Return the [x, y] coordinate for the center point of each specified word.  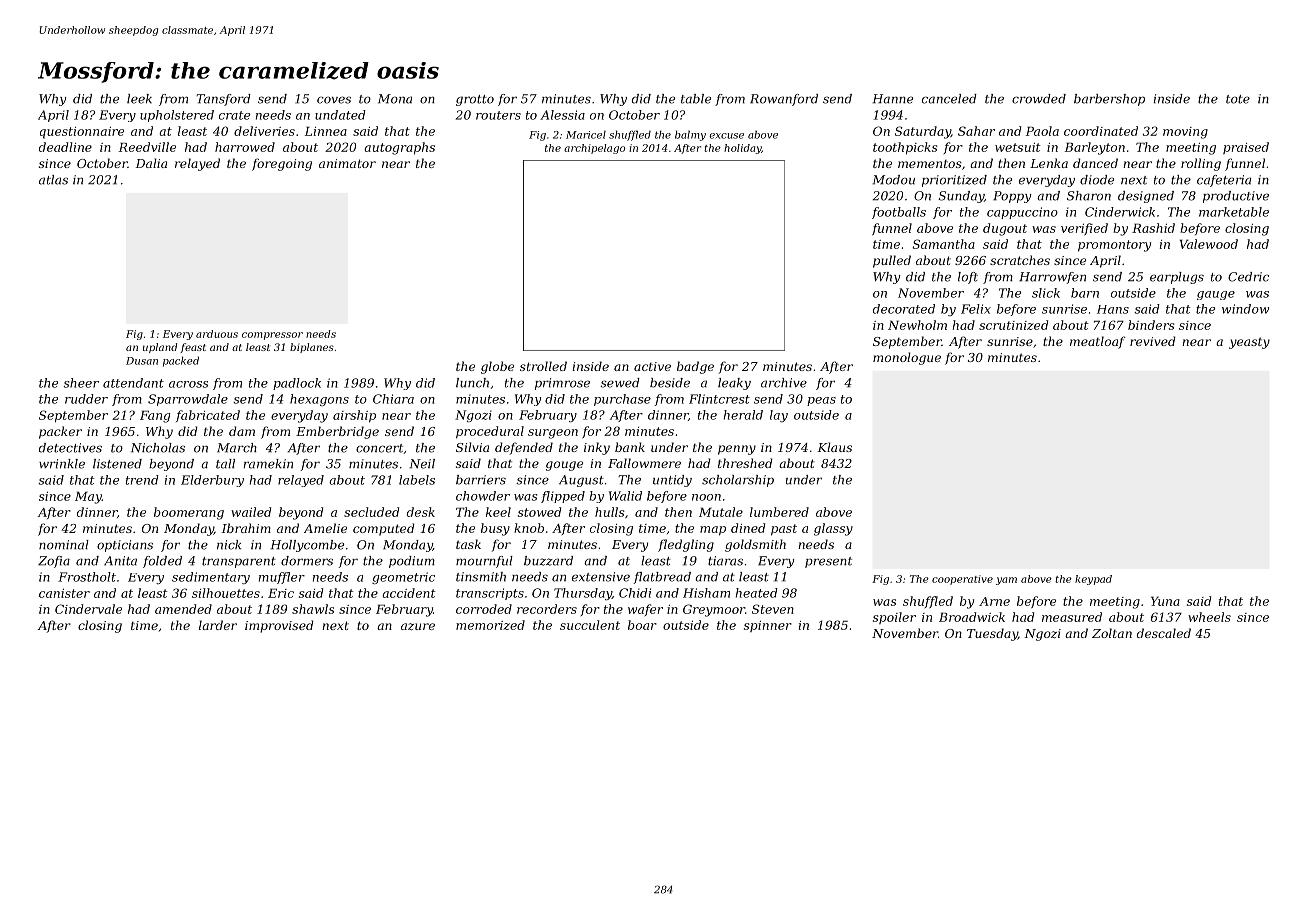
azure [418, 627]
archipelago [594, 149]
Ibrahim [246, 528]
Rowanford [784, 100]
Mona [395, 99]
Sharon [1089, 196]
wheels [1209, 617]
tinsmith [481, 577]
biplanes [312, 348]
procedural [490, 432]
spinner [768, 626]
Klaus [835, 447]
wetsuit [1018, 147]
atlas [53, 180]
